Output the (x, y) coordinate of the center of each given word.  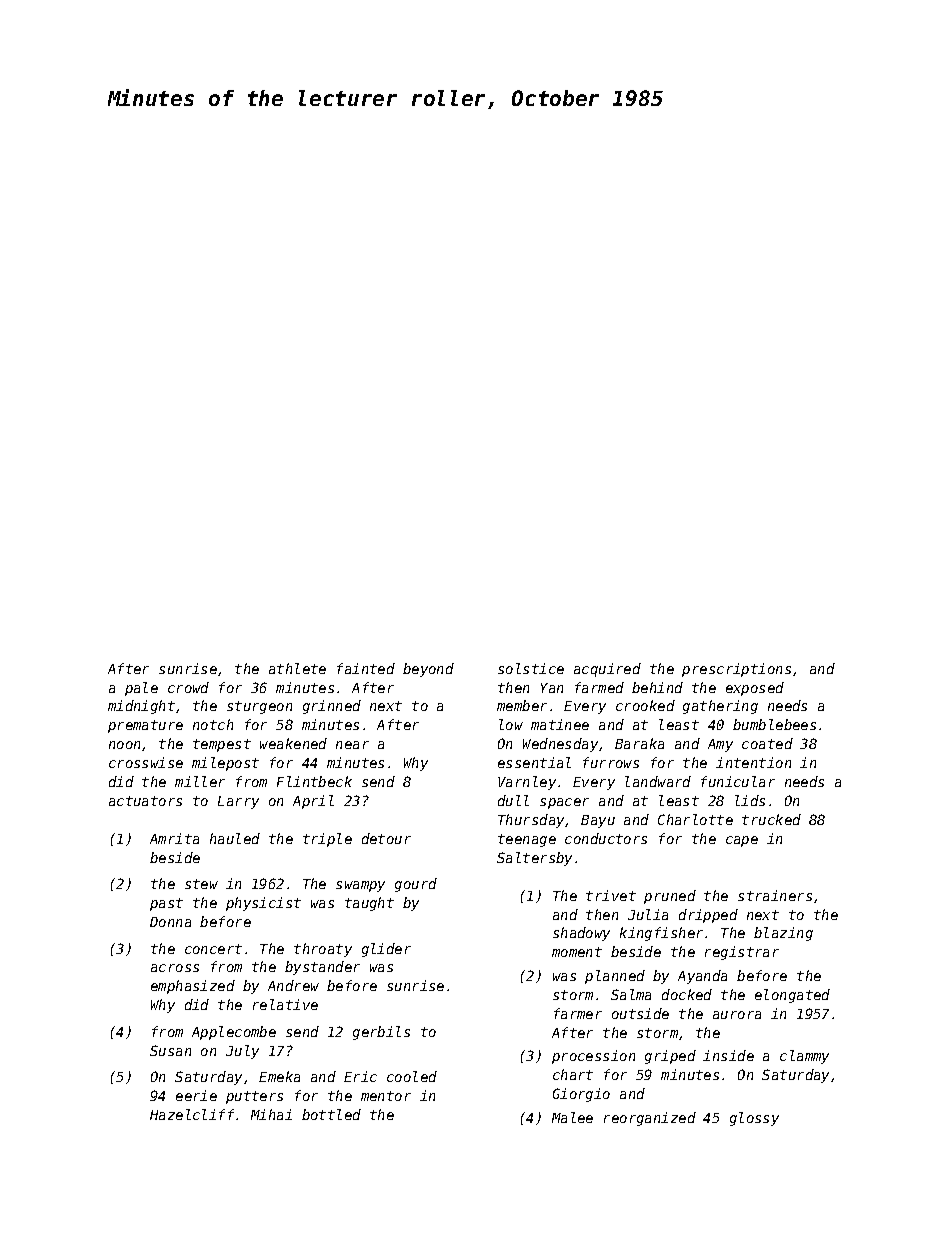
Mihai (271, 1114)
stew (201, 884)
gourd (416, 885)
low (511, 724)
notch (213, 724)
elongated (792, 996)
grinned (332, 707)
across (175, 968)
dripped (708, 916)
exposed (755, 689)
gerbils (381, 1033)
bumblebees (774, 724)
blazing (783, 934)
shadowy (581, 934)
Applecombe (234, 1033)
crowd (188, 687)
